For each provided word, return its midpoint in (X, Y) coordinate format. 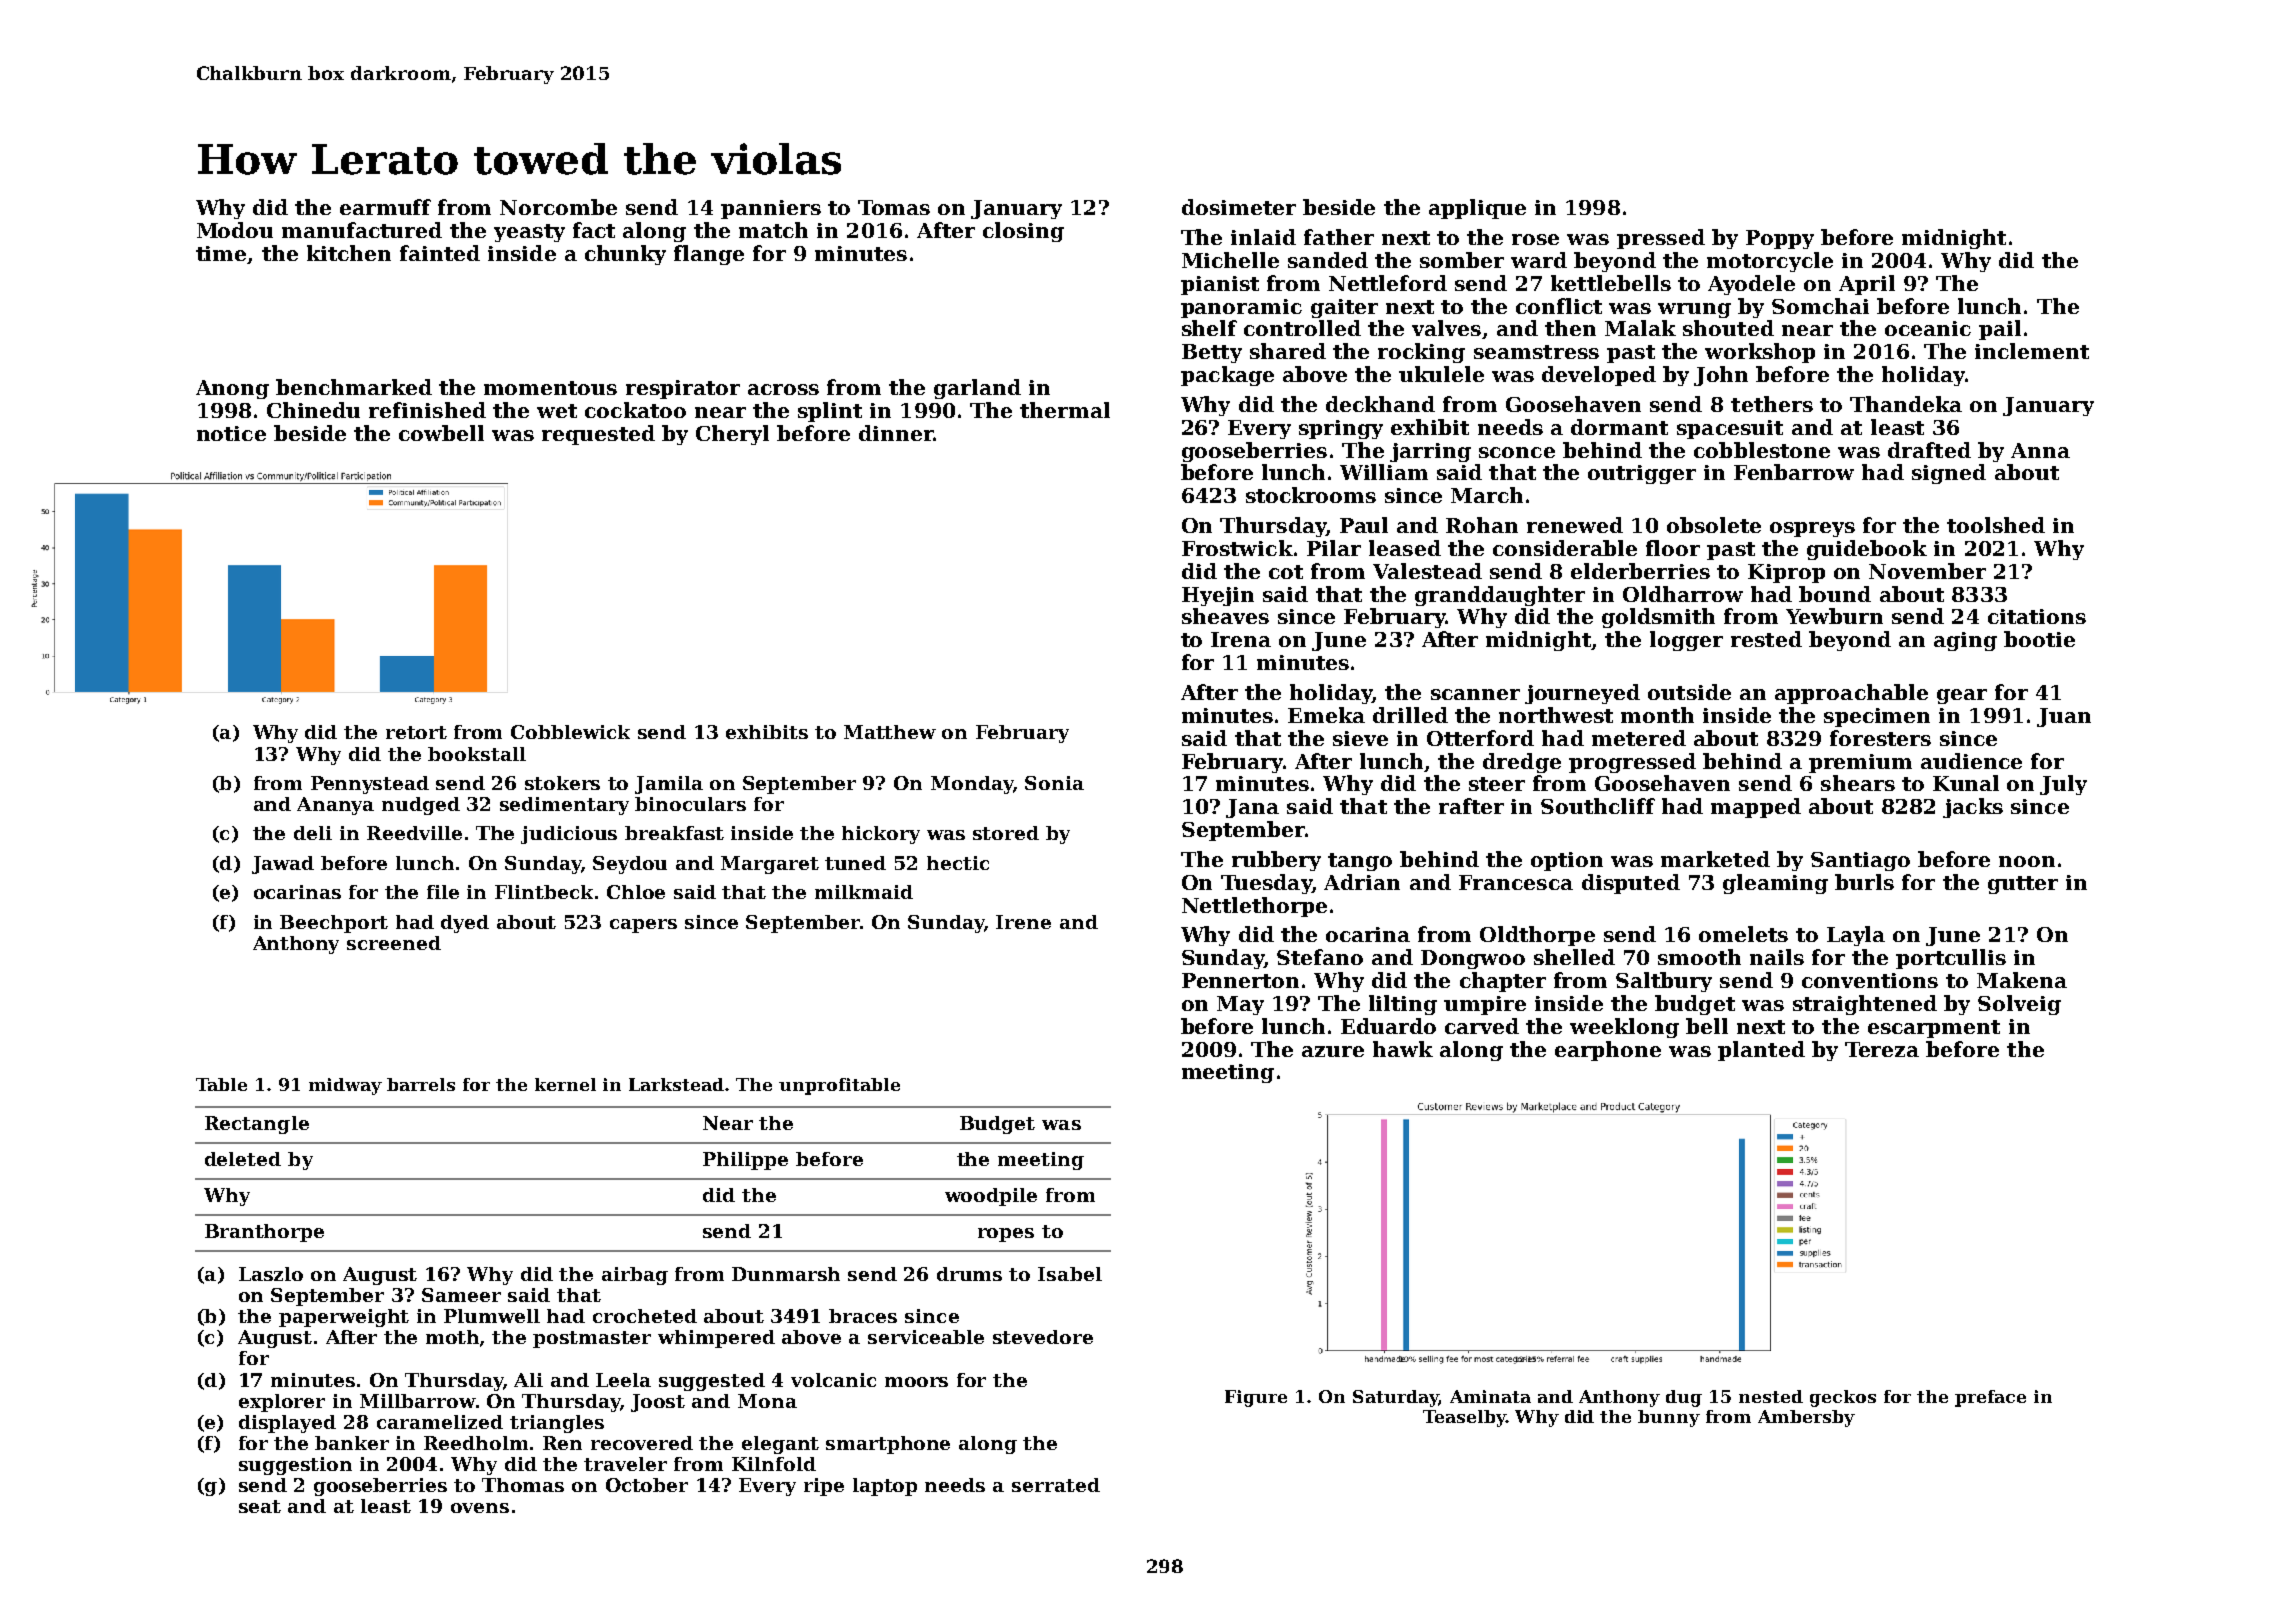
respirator (683, 389)
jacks (1973, 808)
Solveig (2019, 1005)
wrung (1694, 310)
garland (977, 389)
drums (969, 1274)
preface (1990, 1398)
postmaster (592, 1339)
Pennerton (1240, 980)
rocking (1421, 353)
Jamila (669, 785)
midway (345, 1086)
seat (260, 1506)
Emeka (1326, 715)
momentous (550, 388)
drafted (1929, 450)
